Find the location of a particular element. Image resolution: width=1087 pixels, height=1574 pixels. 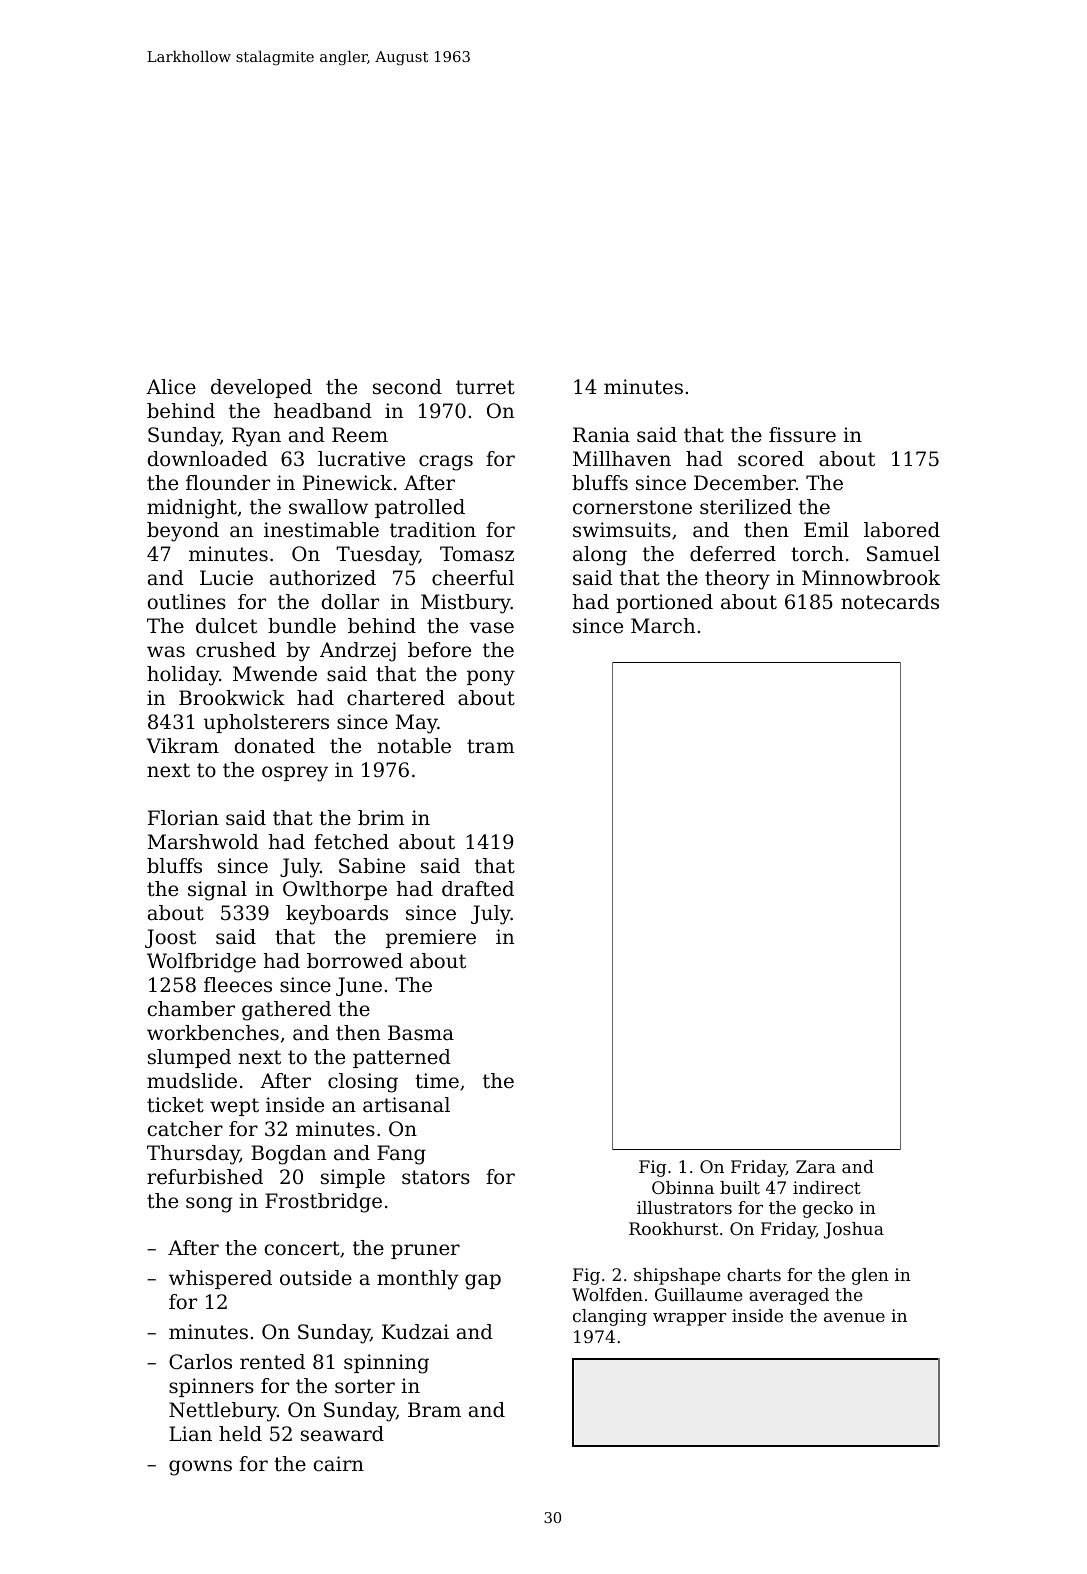

fissure is located at coordinates (802, 435).
